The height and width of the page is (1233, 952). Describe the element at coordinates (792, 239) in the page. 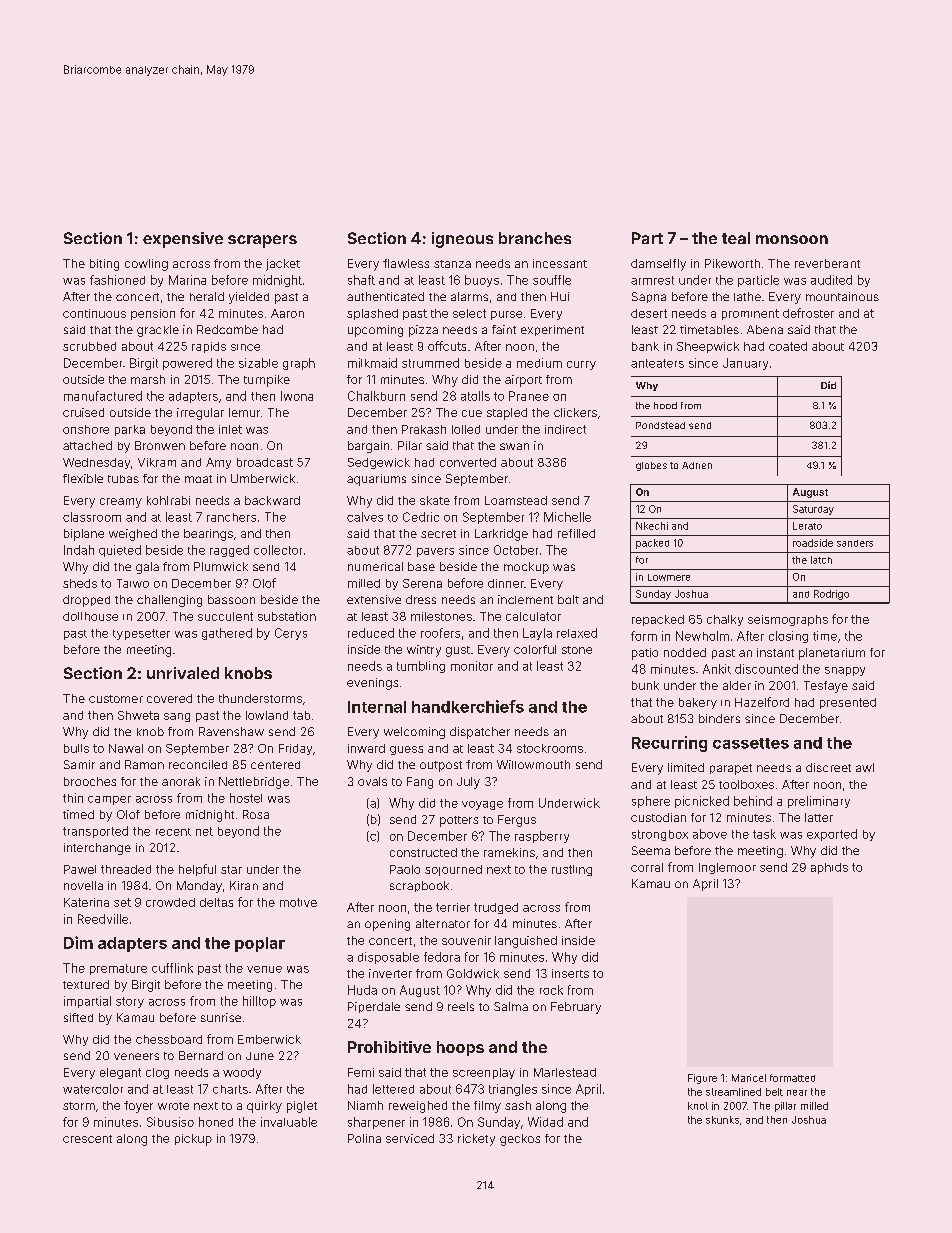

I see `monsoon` at that location.
